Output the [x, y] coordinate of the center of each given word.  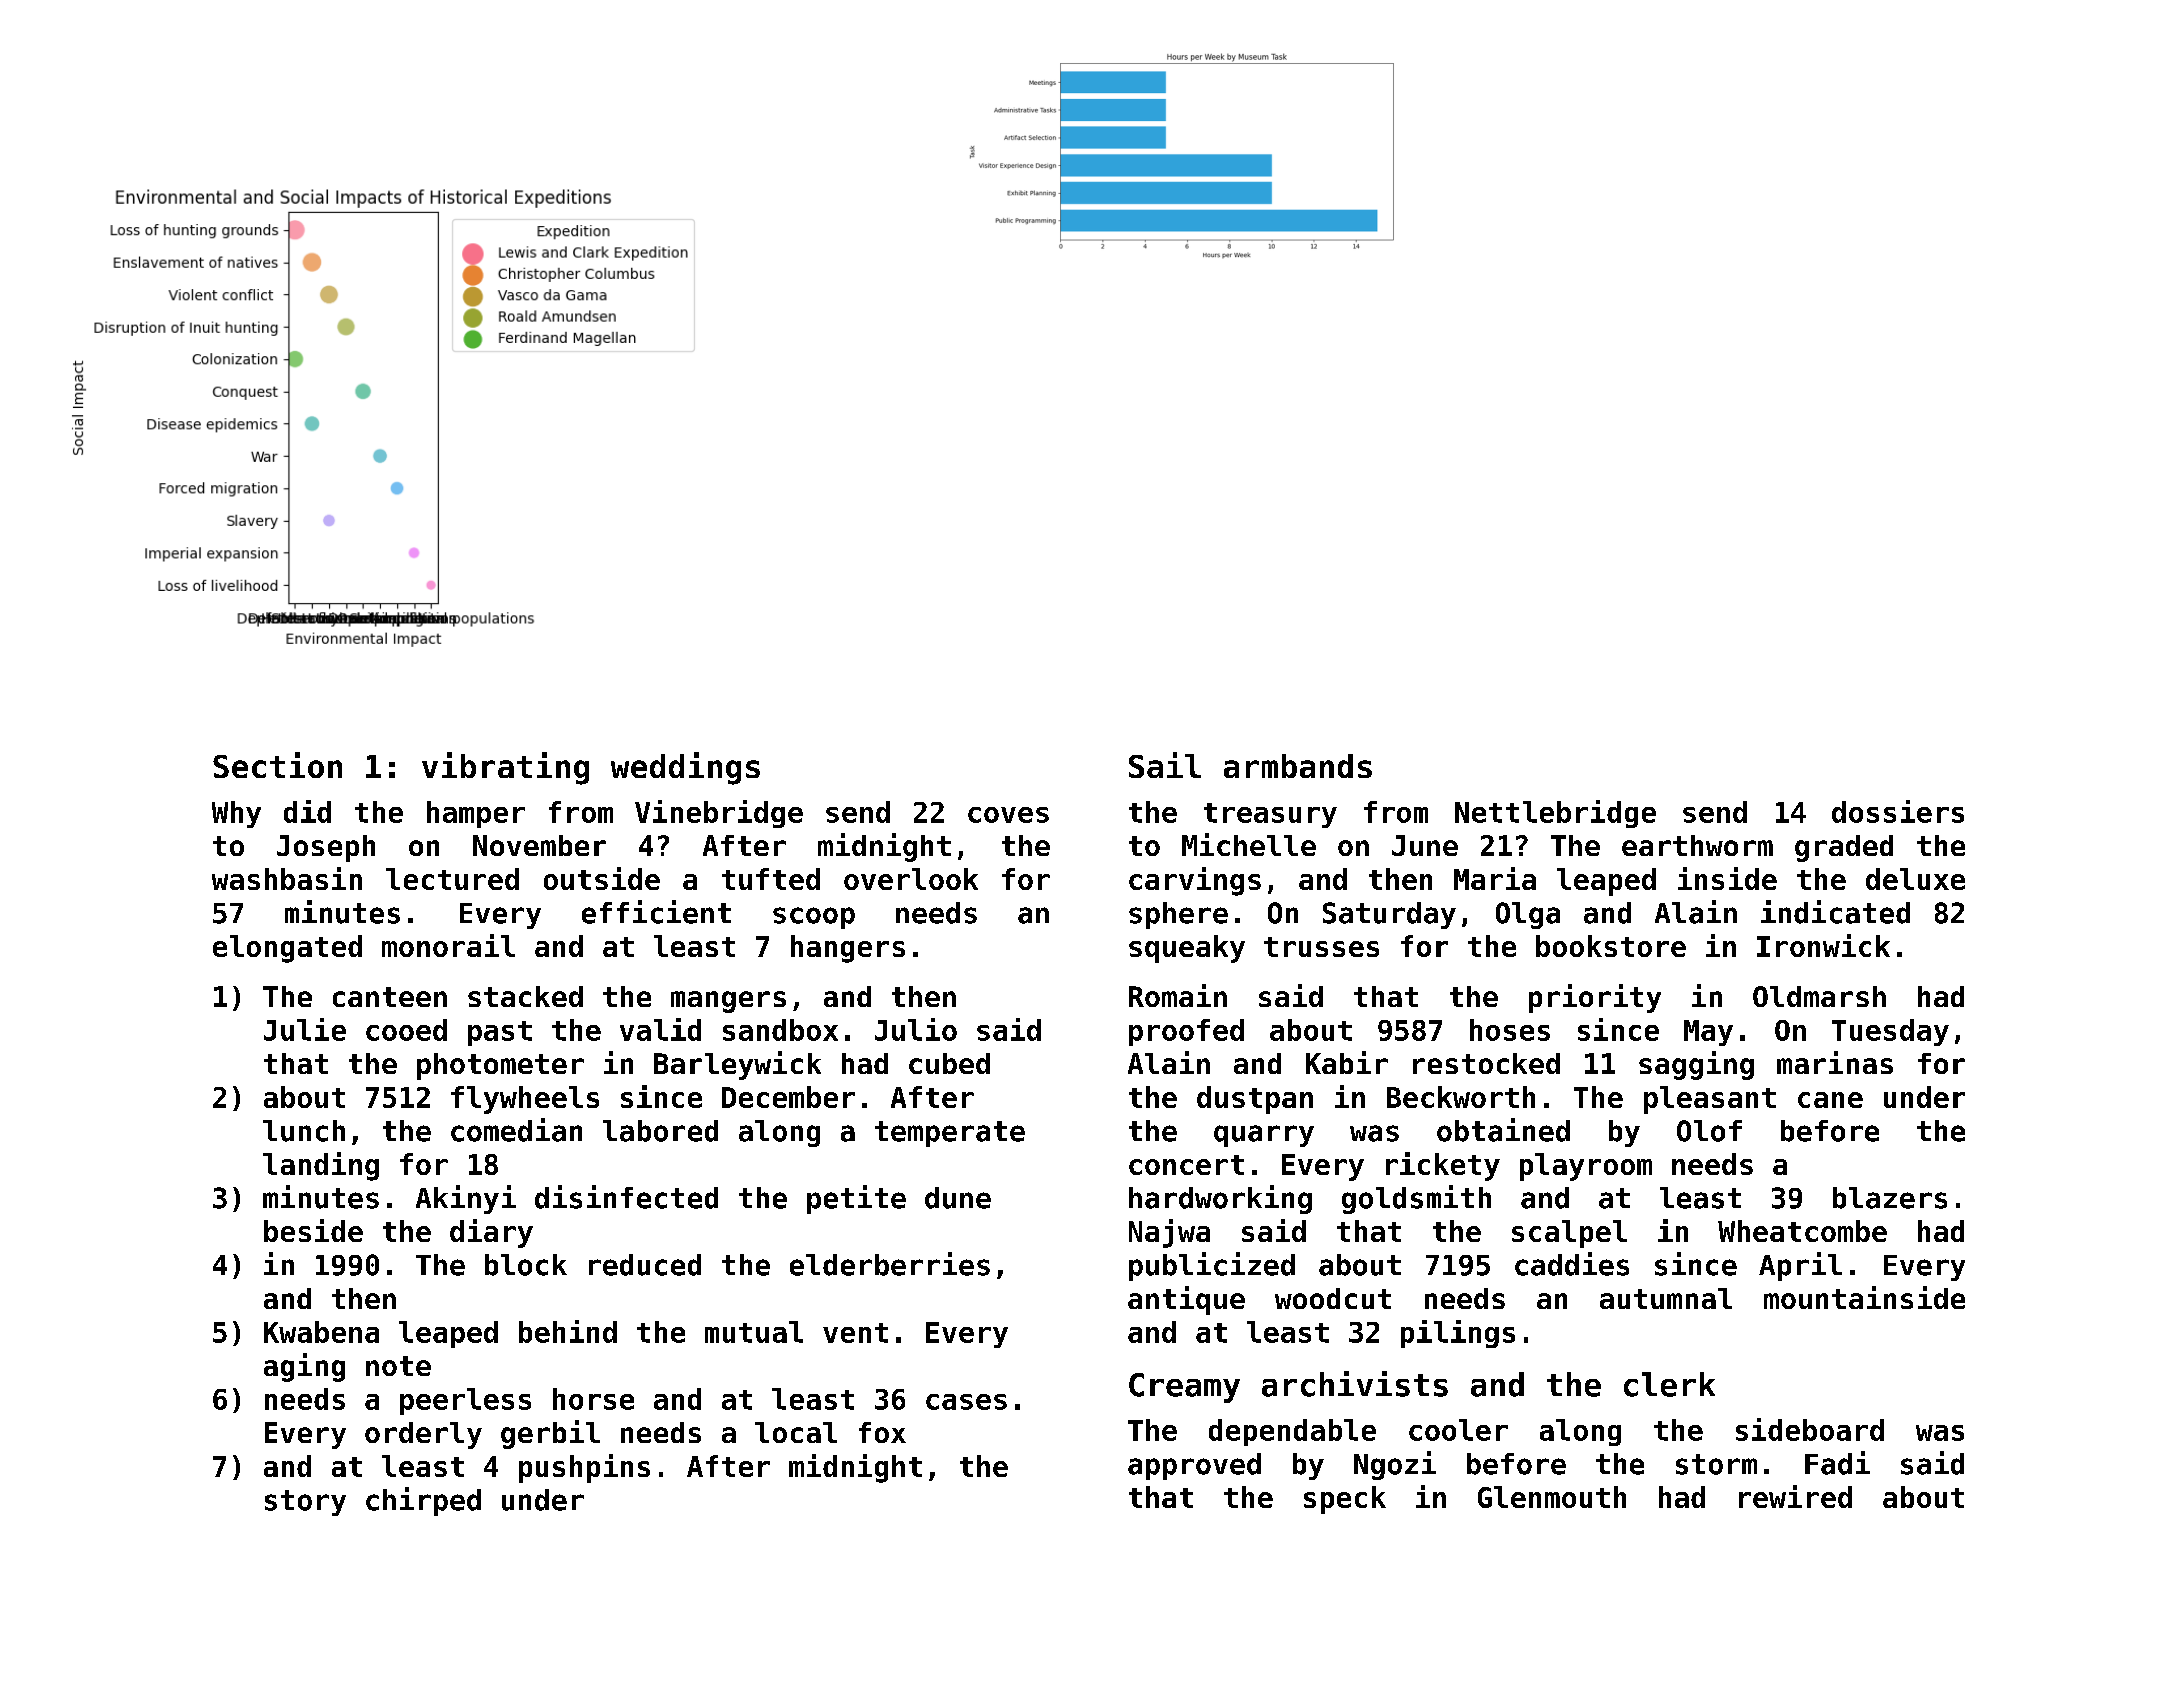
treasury [1270, 815]
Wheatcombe [1802, 1231]
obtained [1503, 1130]
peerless [465, 1401]
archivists [1355, 1384]
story [305, 1503]
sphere [1178, 915]
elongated [287, 949]
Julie [305, 1029]
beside [313, 1230]
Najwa [1169, 1233]
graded [1844, 848]
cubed [949, 1063]
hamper [476, 814]
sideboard [1810, 1429]
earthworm [1697, 845]
